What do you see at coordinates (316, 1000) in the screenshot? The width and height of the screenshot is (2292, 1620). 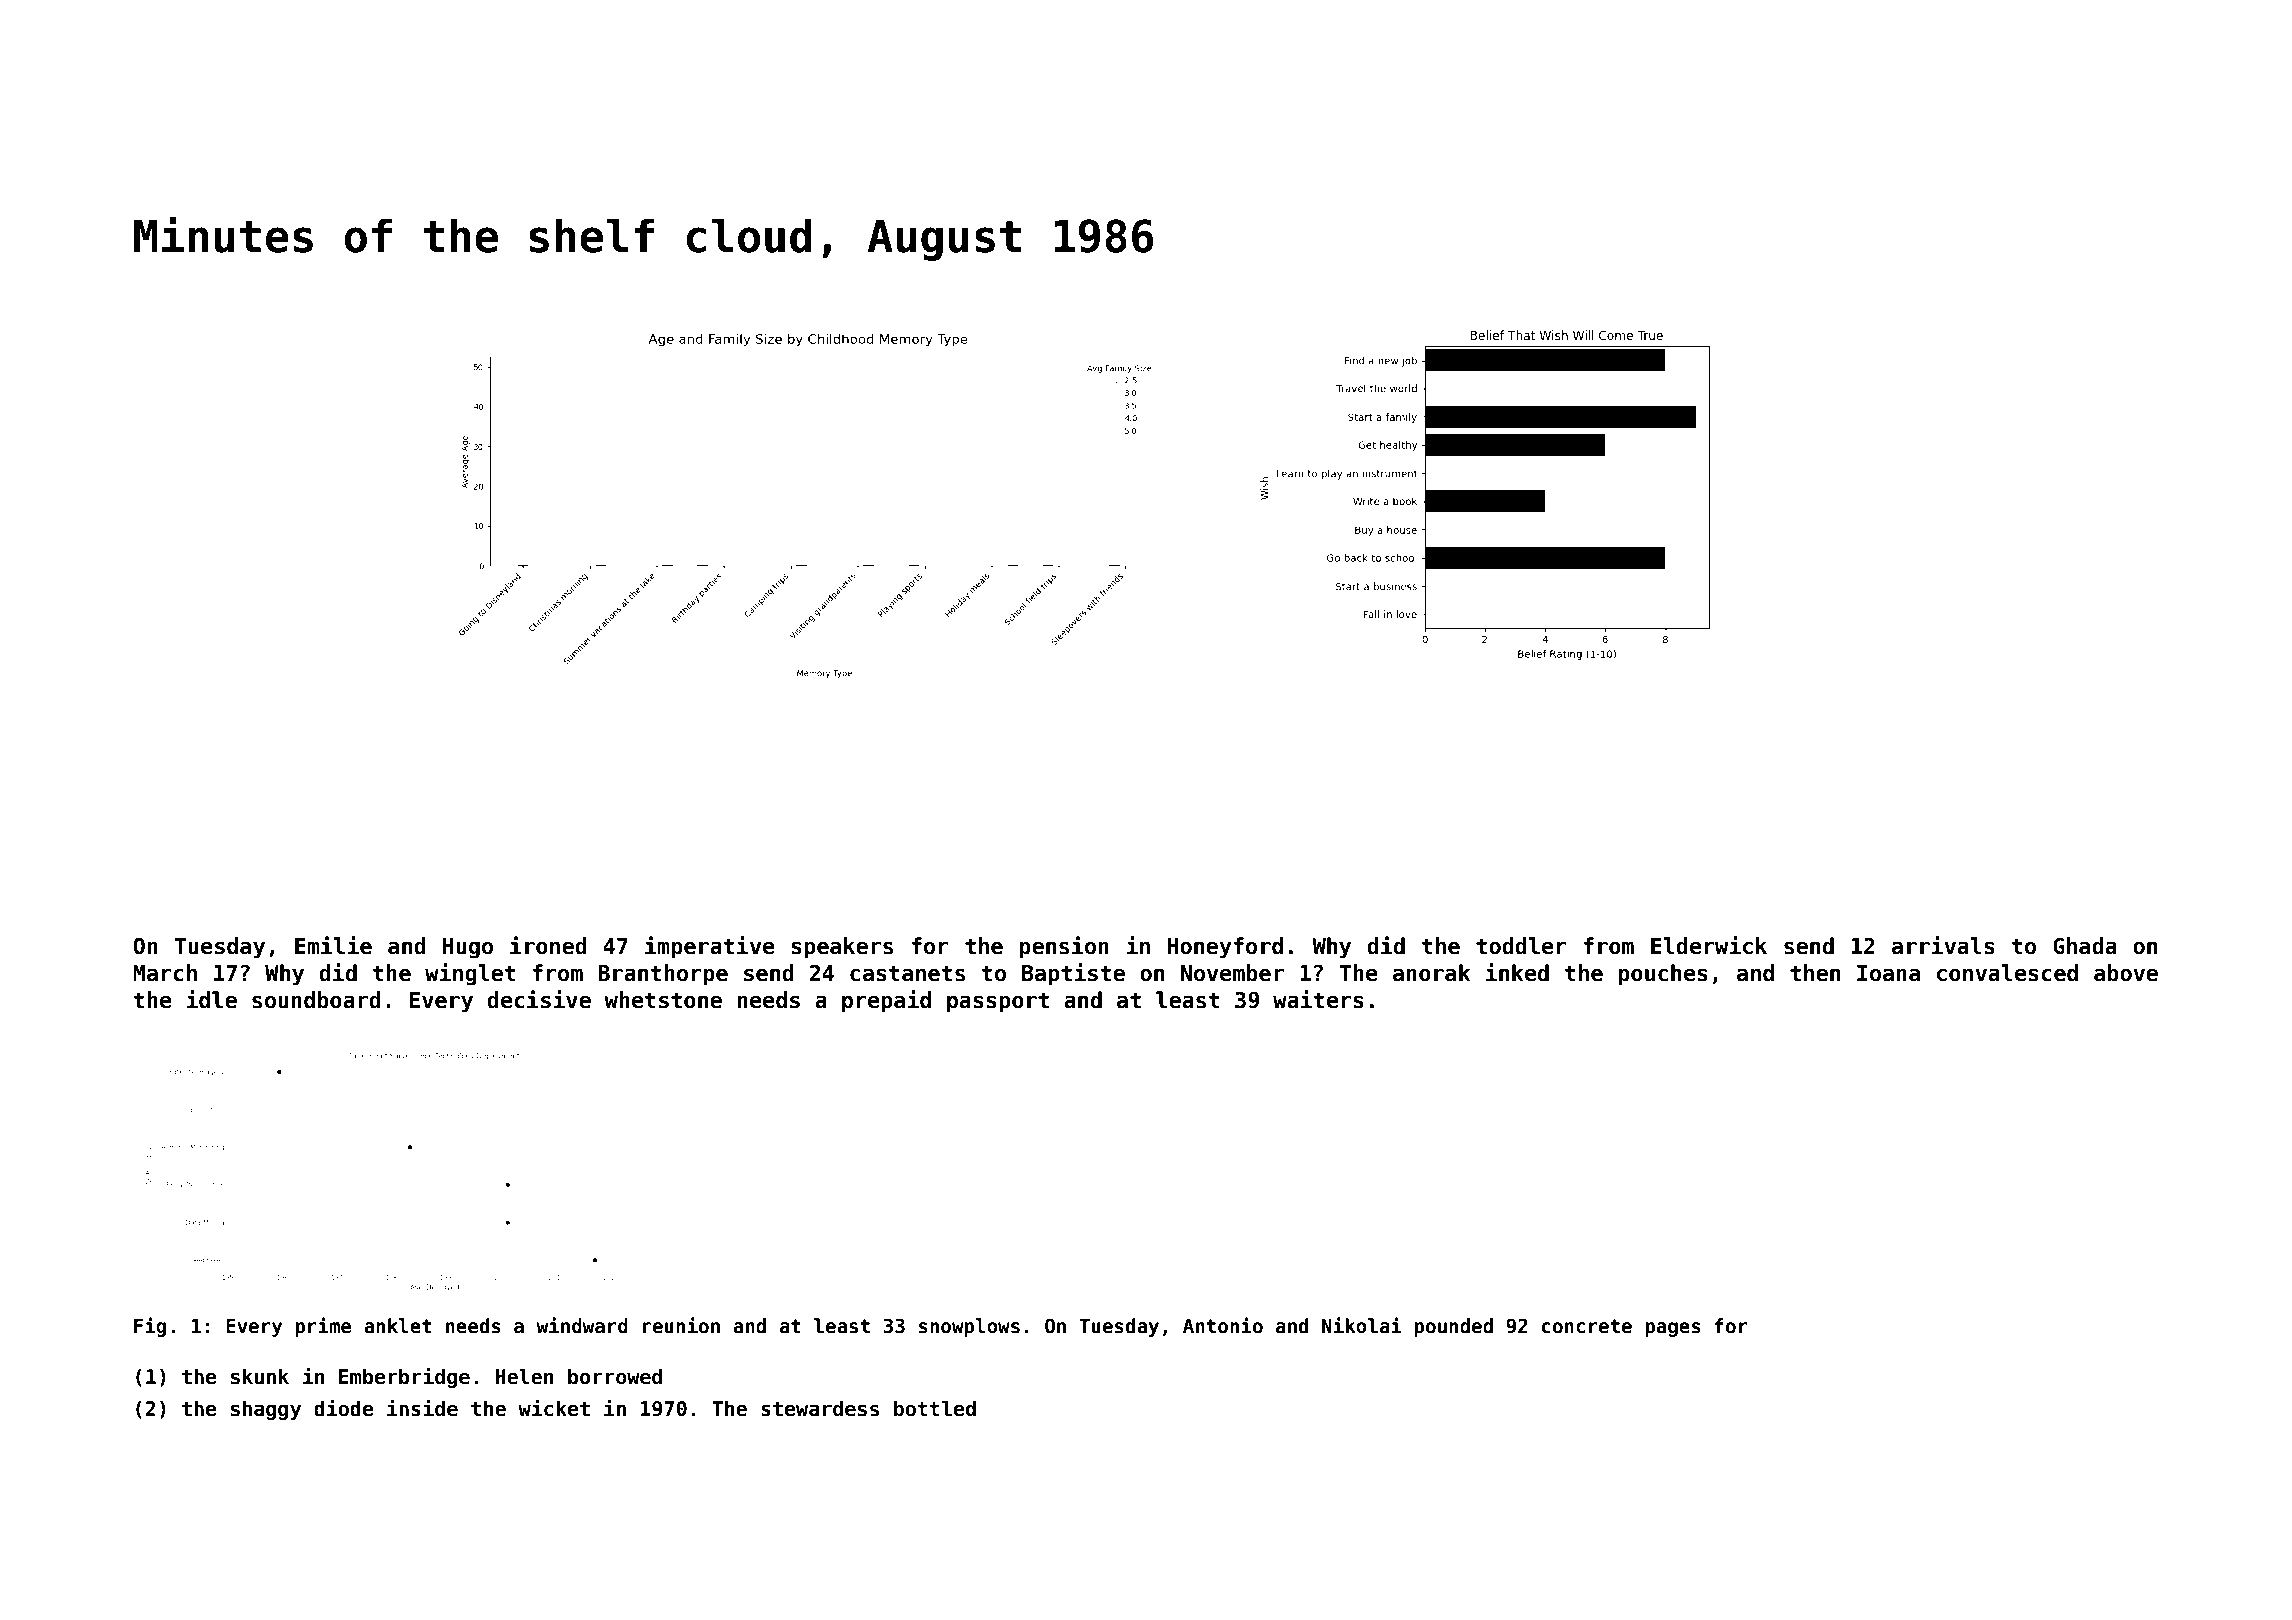 I see `soundboard` at bounding box center [316, 1000].
